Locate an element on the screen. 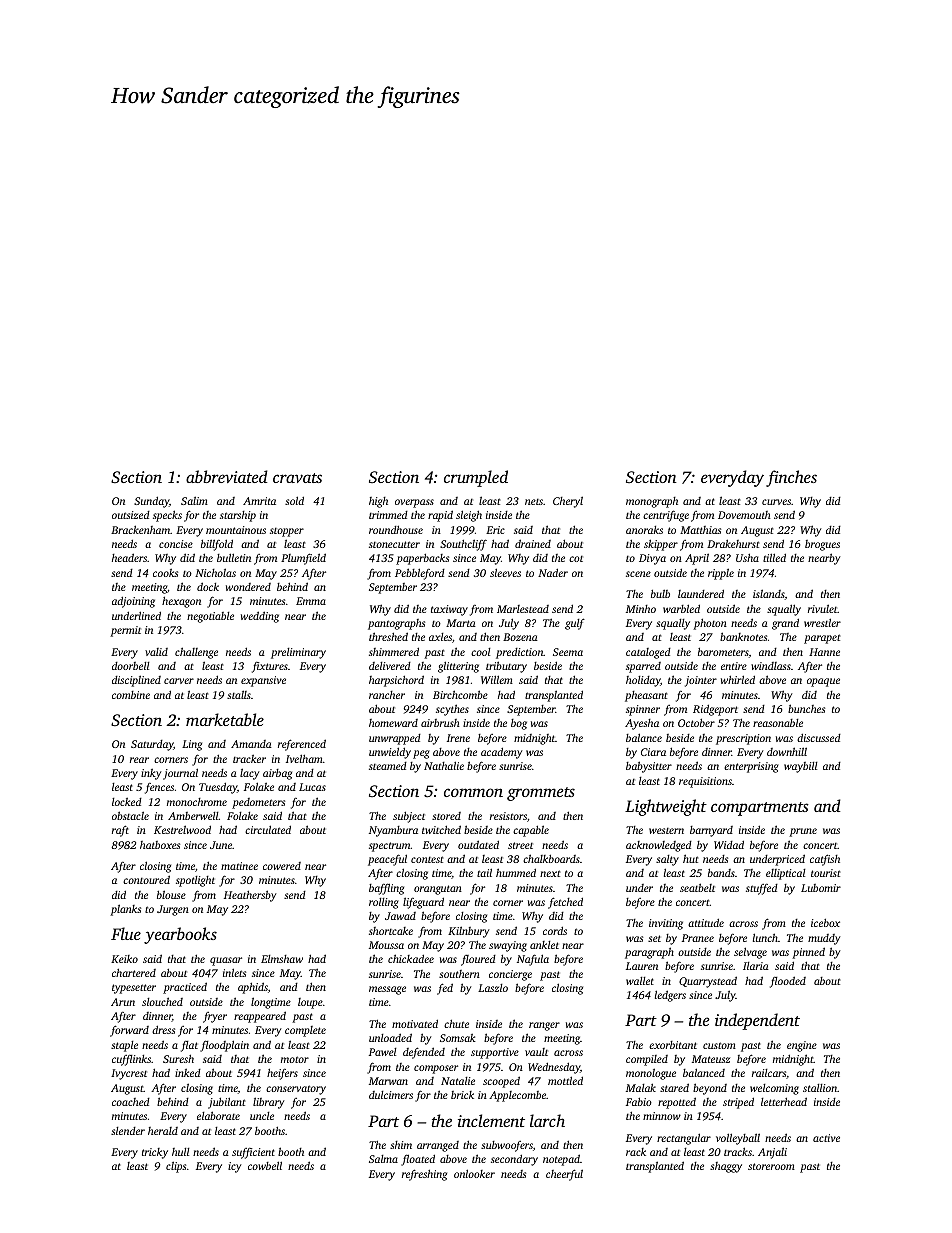 The width and height of the screenshot is (952, 1233). Ciara is located at coordinates (653, 752).
